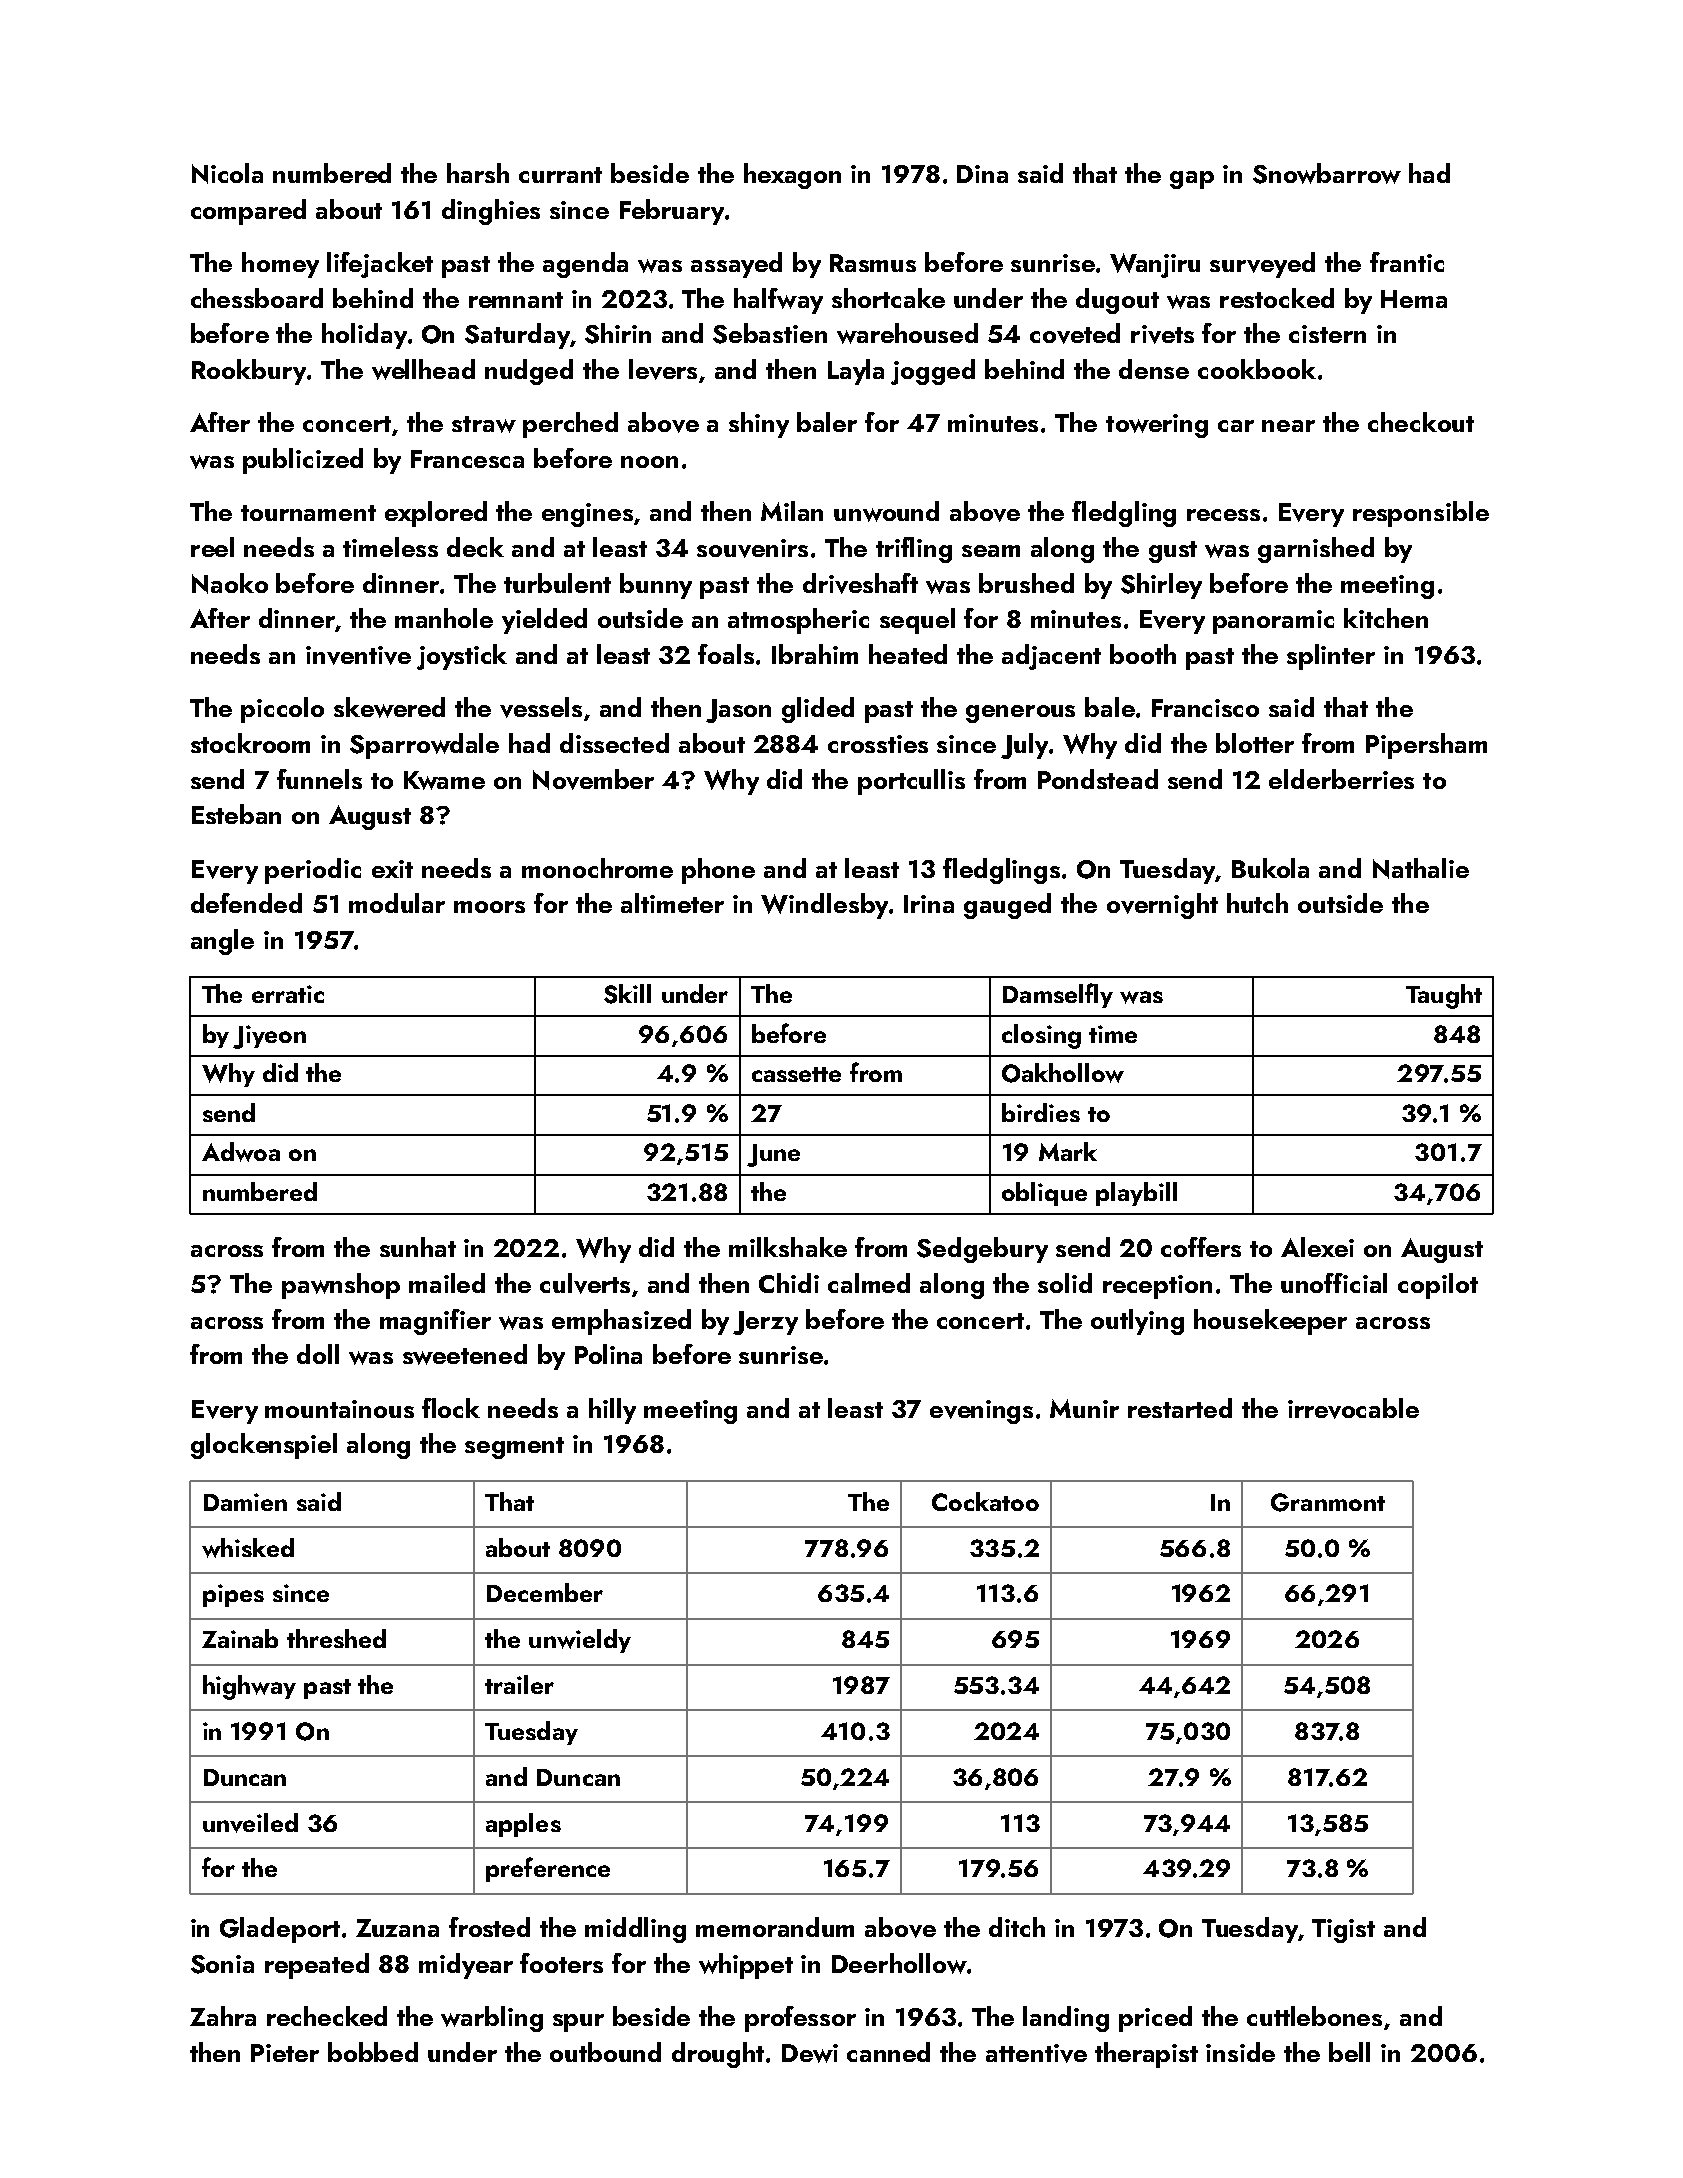  Describe the element at coordinates (1407, 262) in the document. I see `frantic` at that location.
